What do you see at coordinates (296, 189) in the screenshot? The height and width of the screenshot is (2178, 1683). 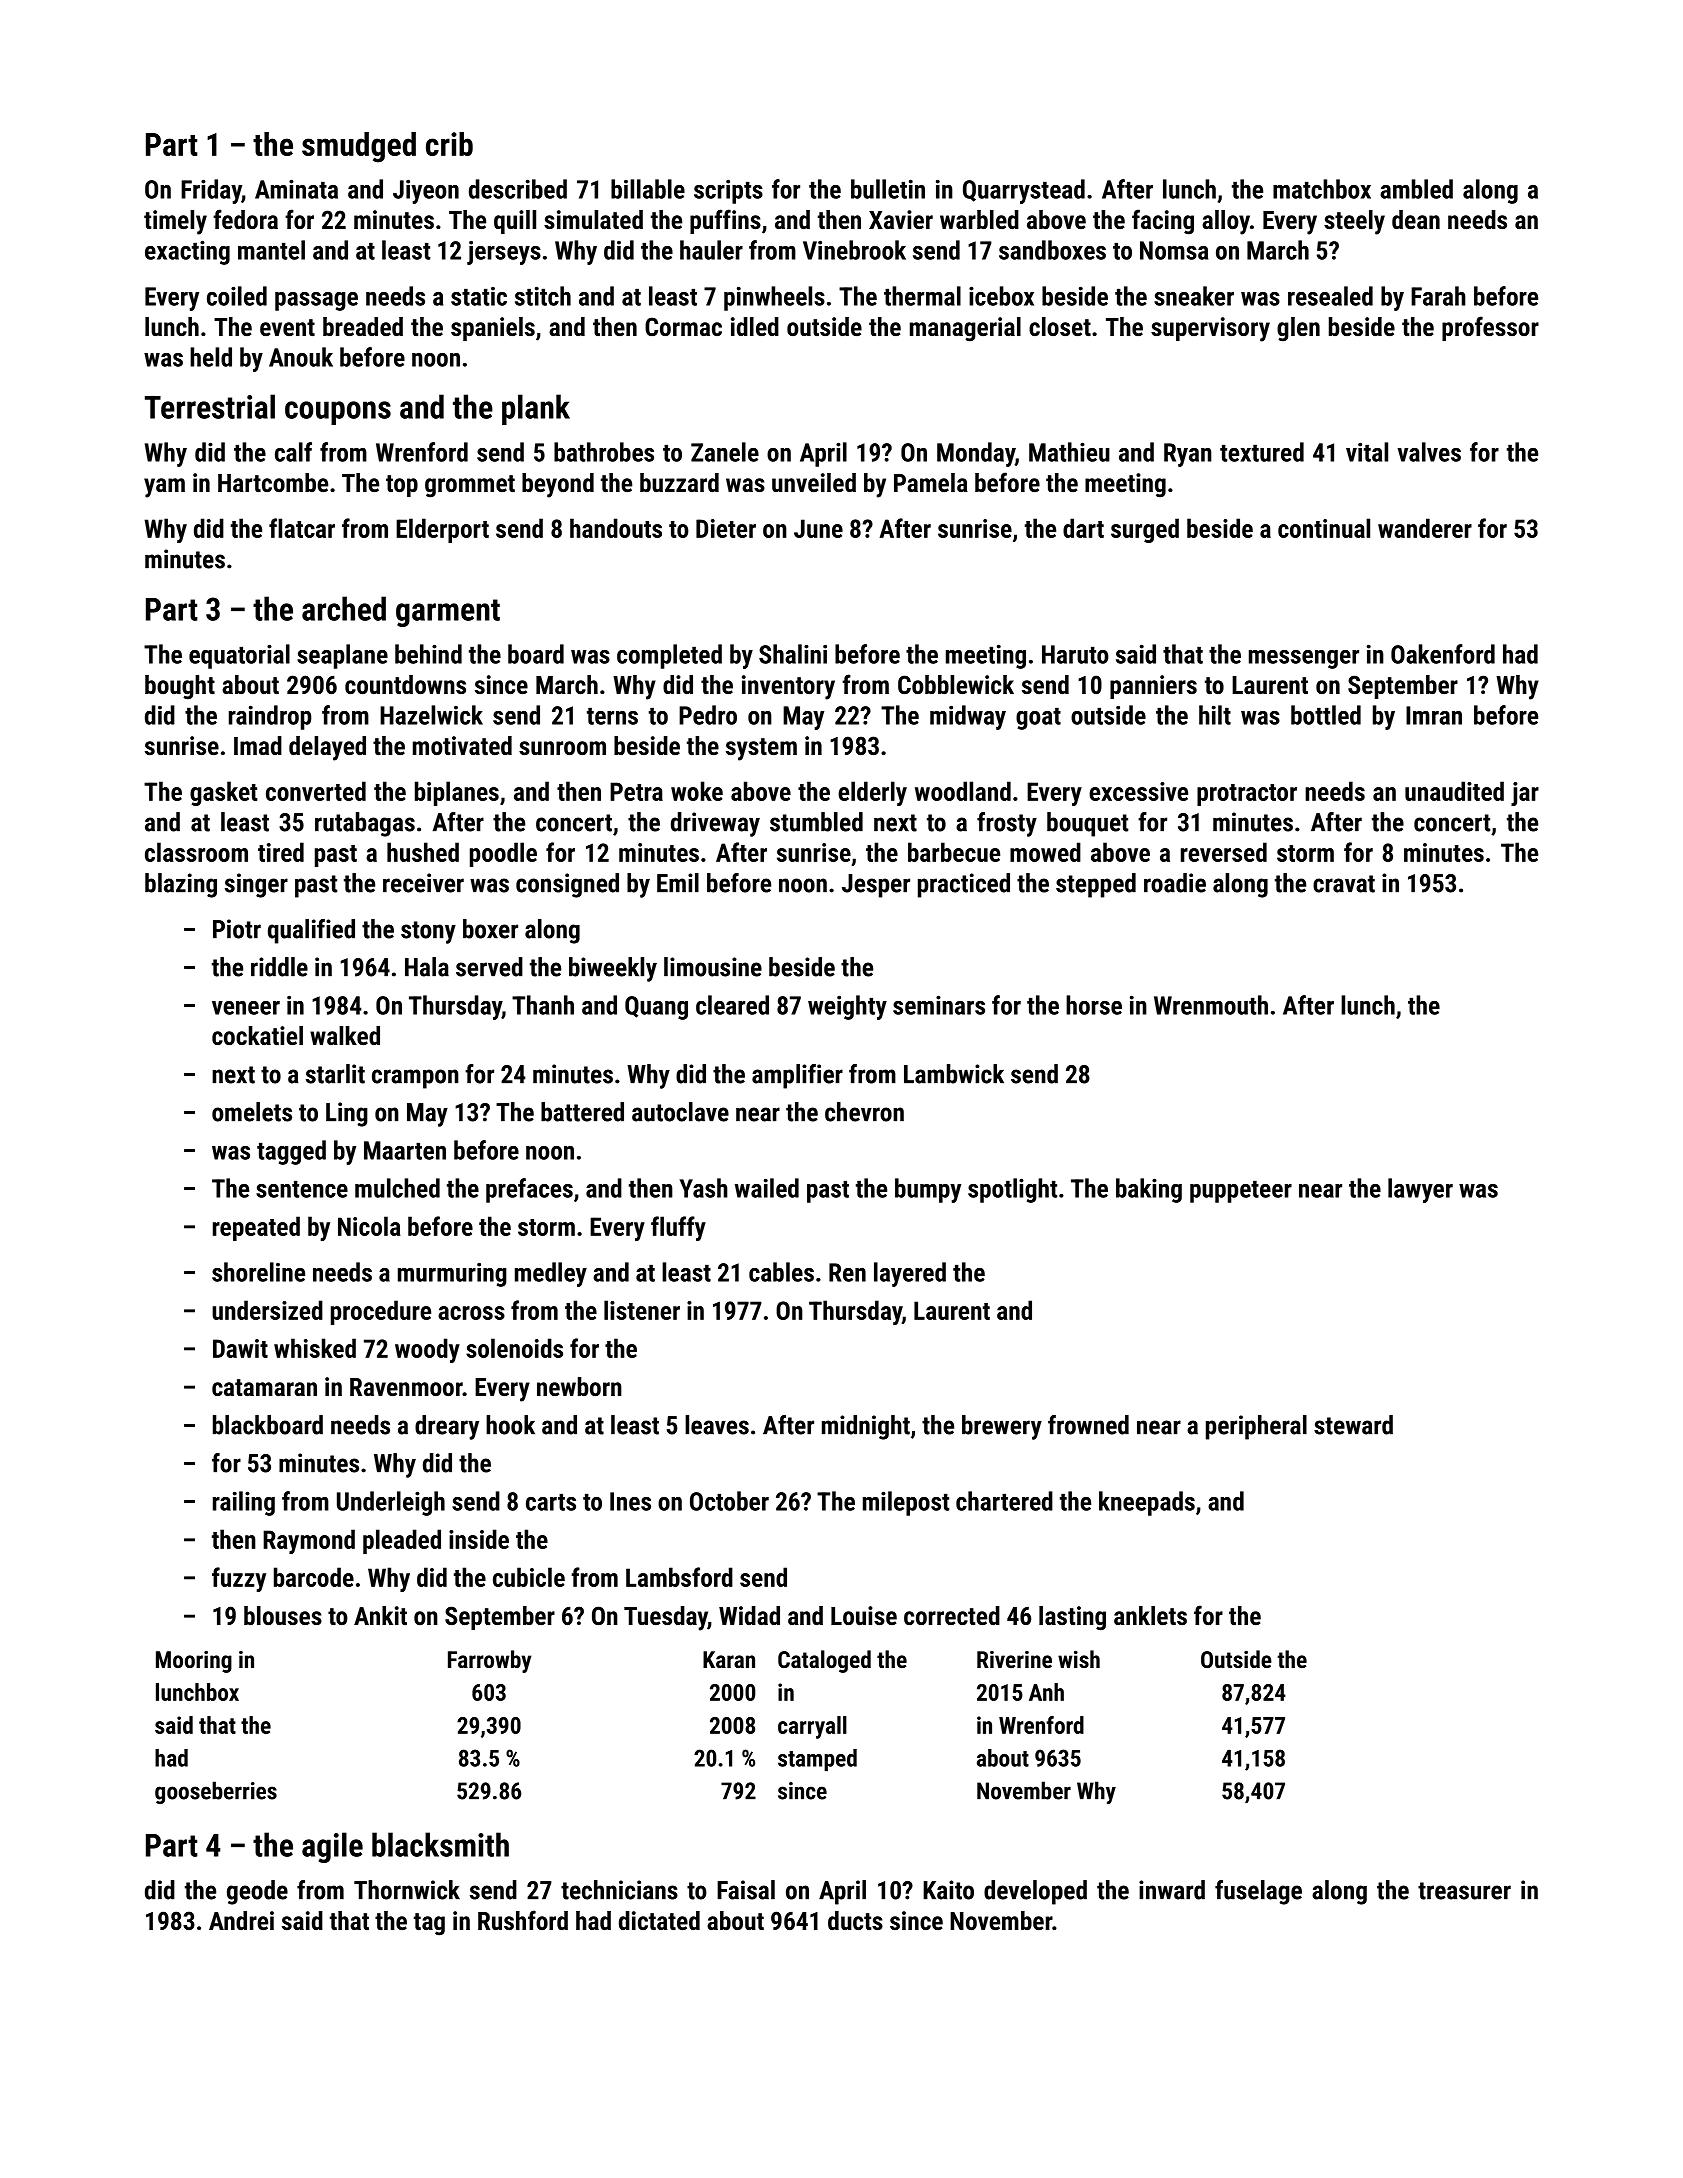 I see `Aminata` at bounding box center [296, 189].
